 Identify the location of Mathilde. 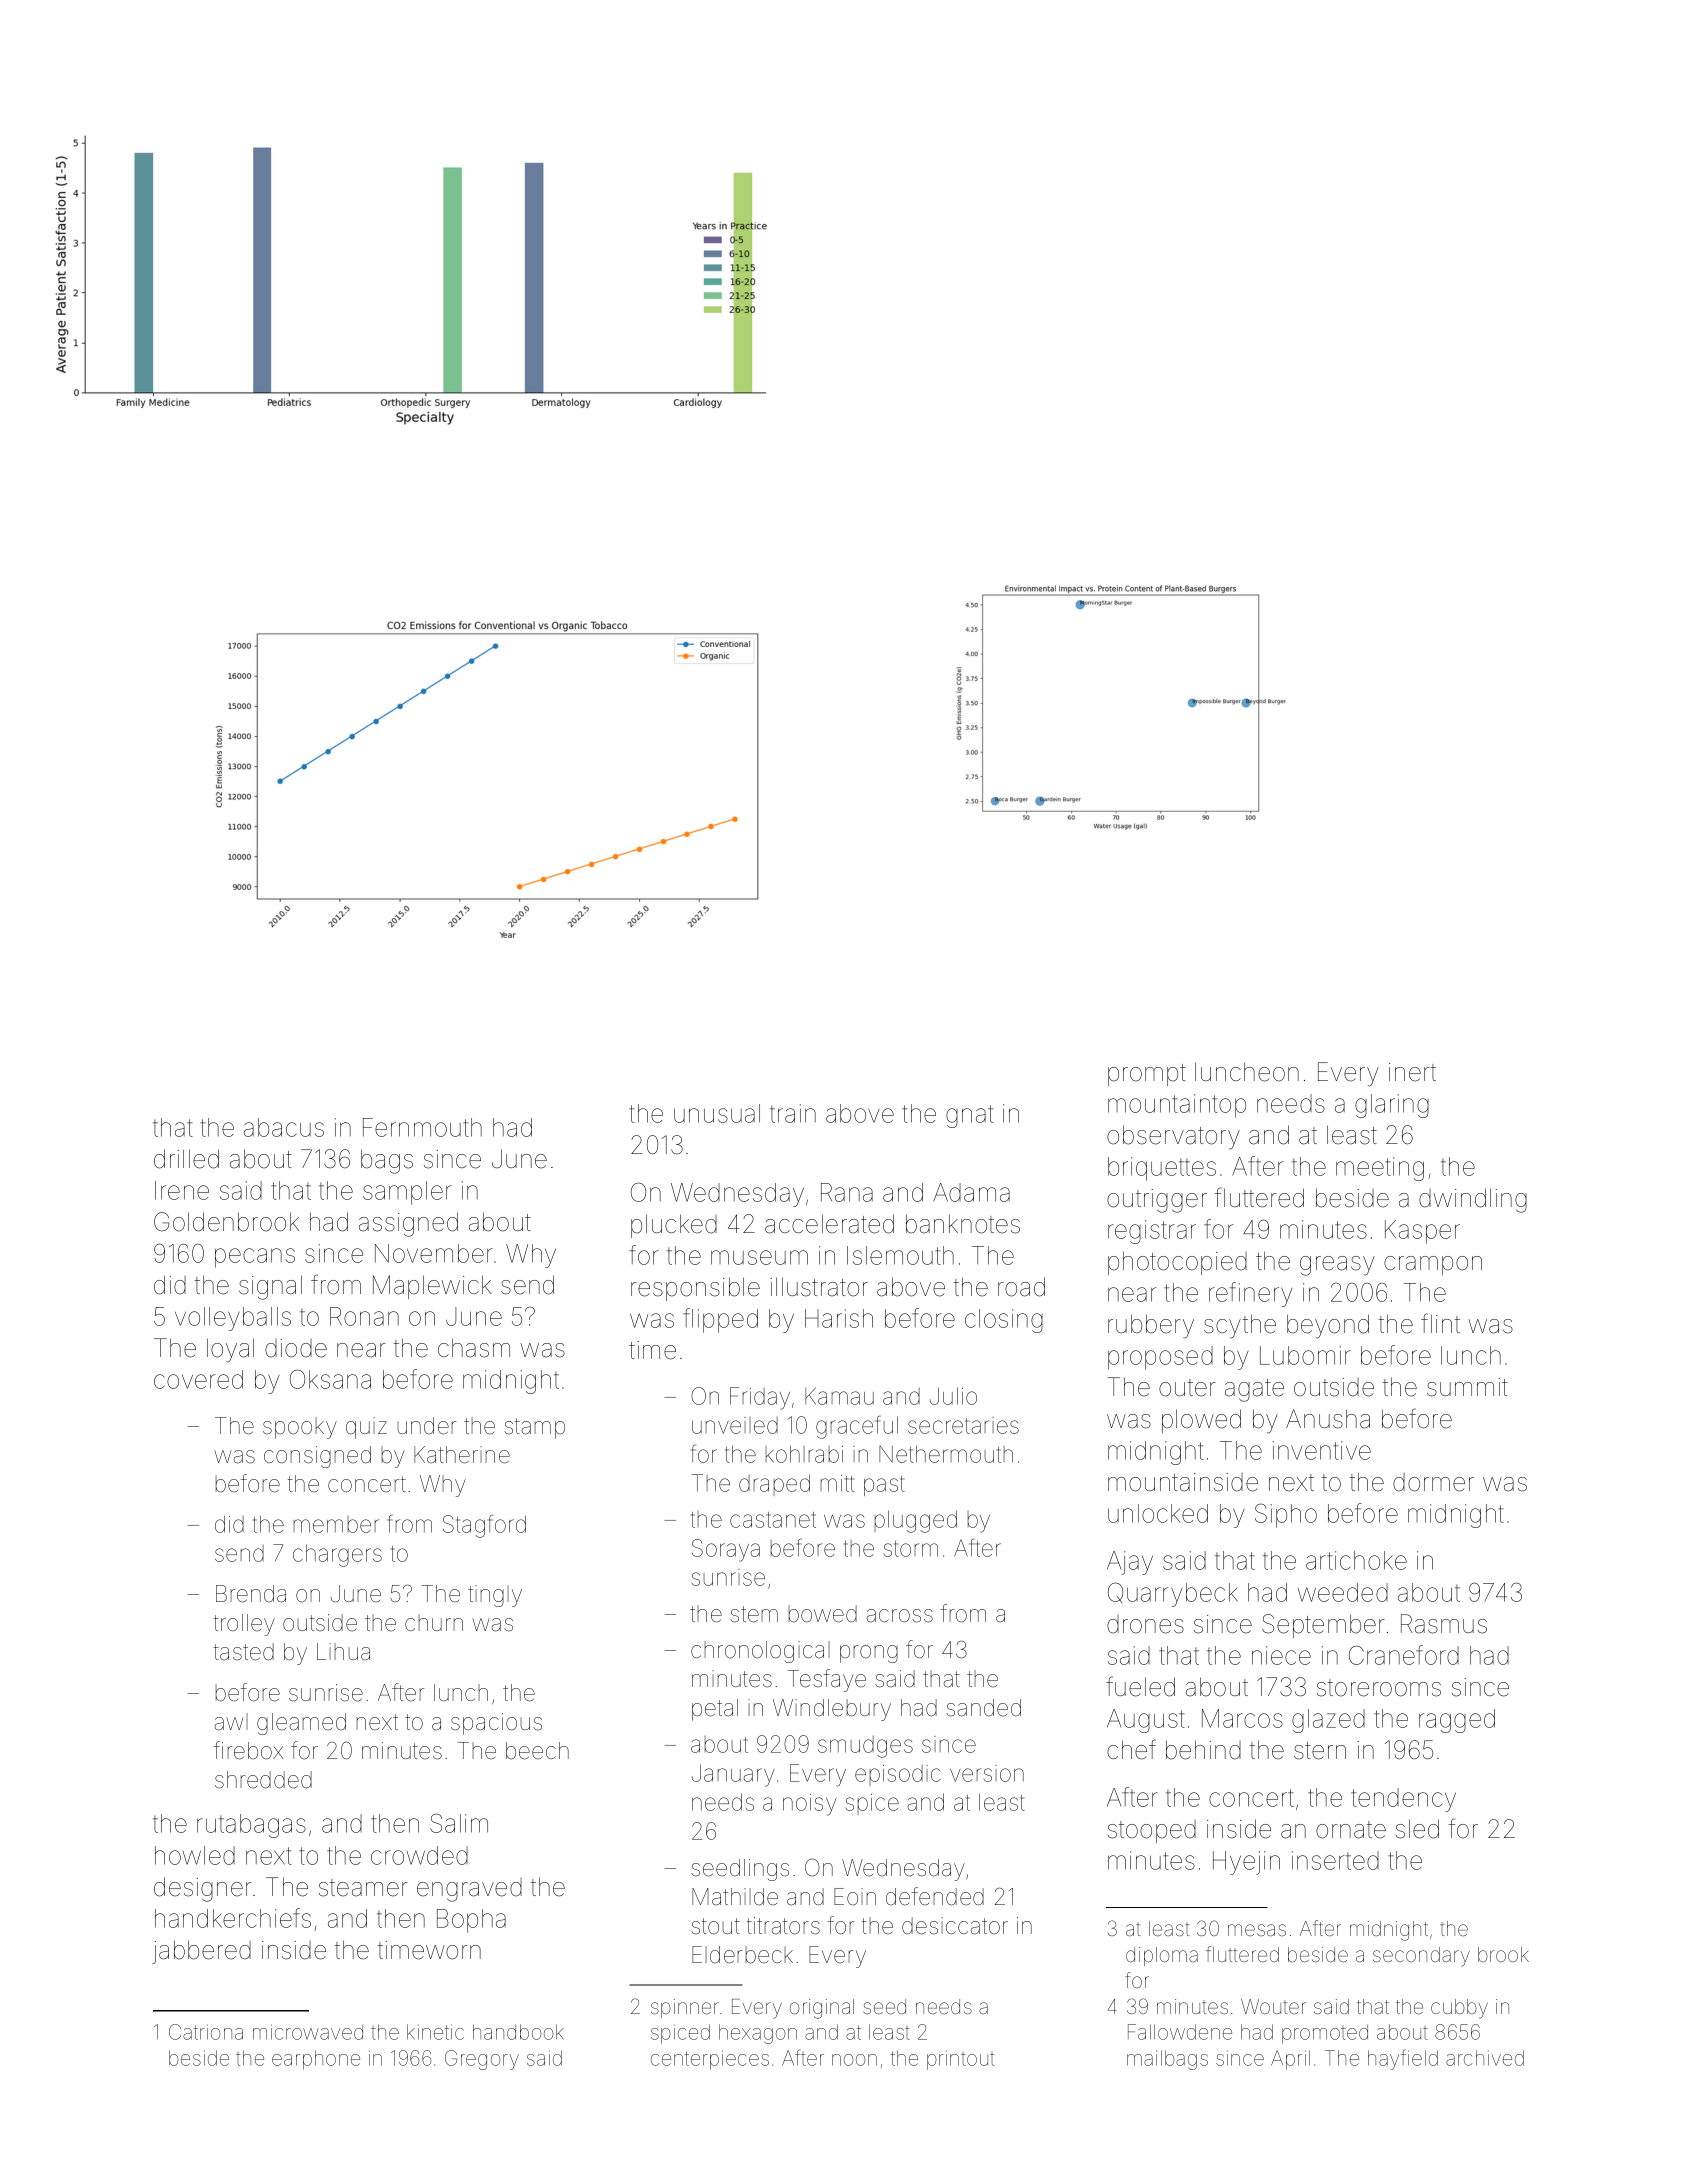
(735, 1897).
